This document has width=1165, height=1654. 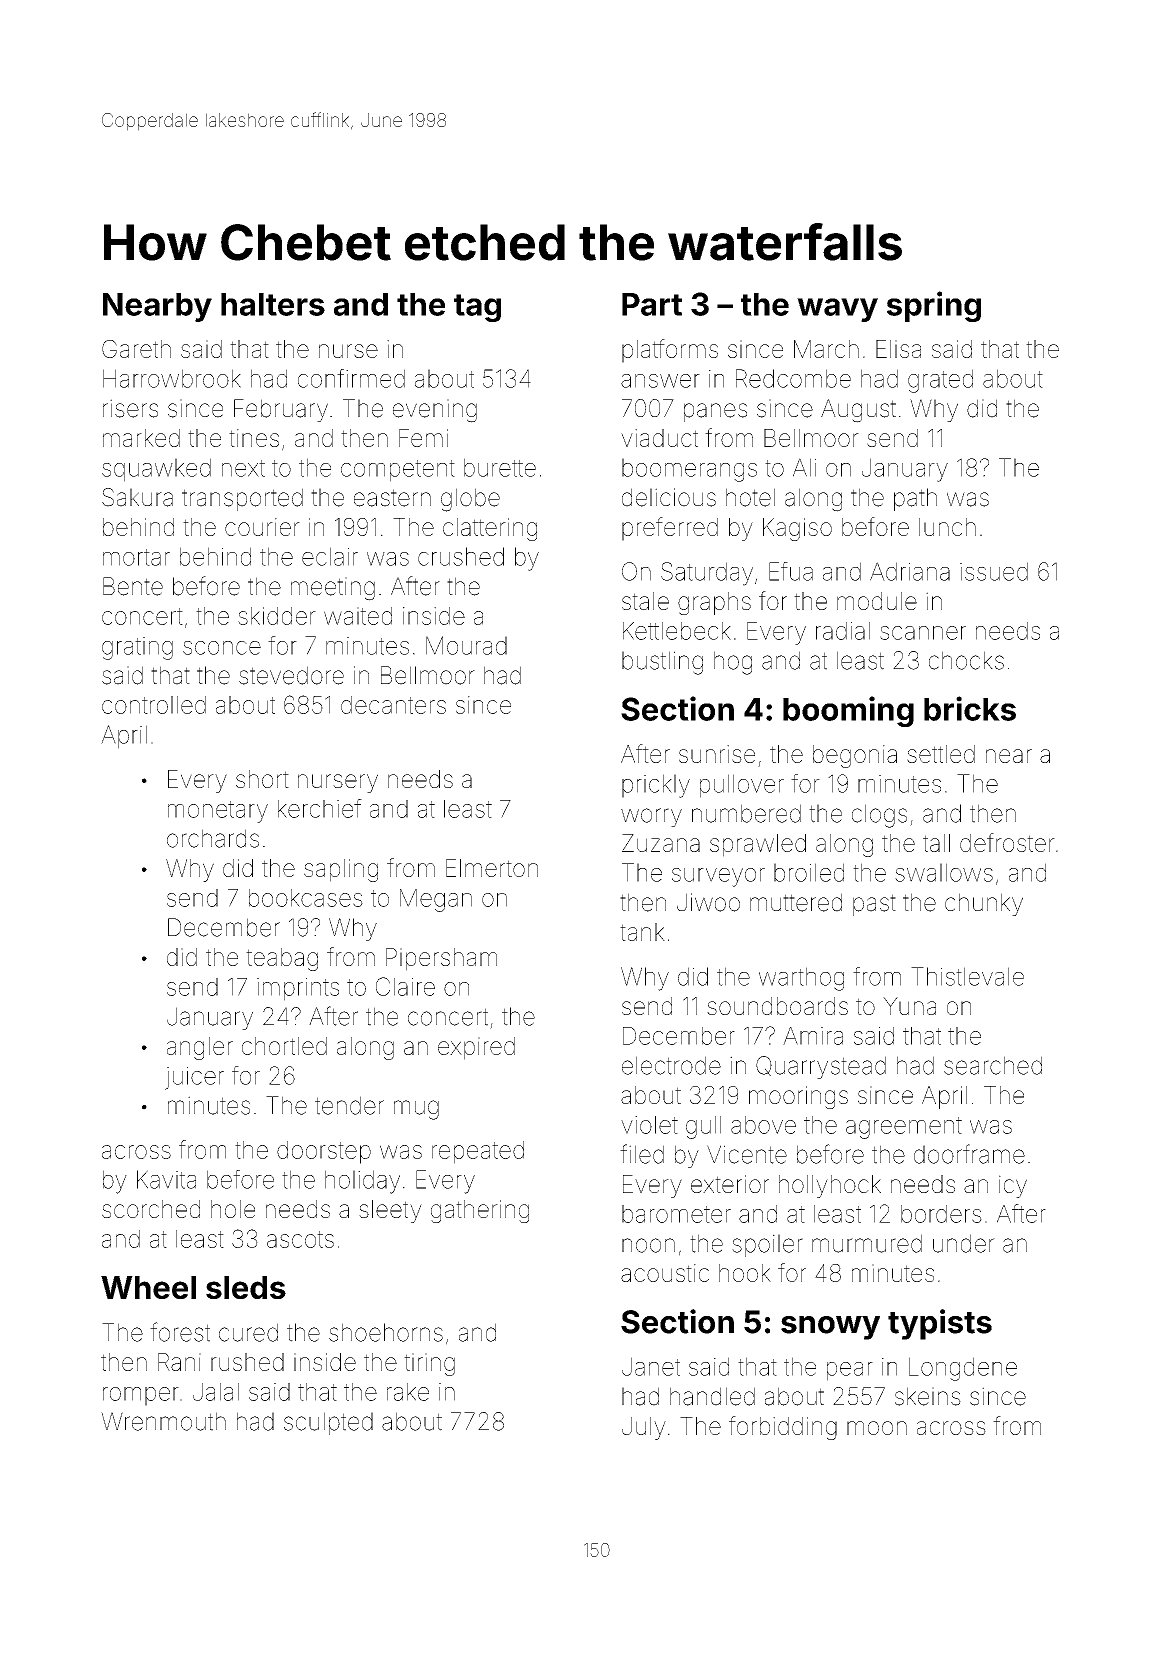 I want to click on Efua, so click(x=791, y=571).
